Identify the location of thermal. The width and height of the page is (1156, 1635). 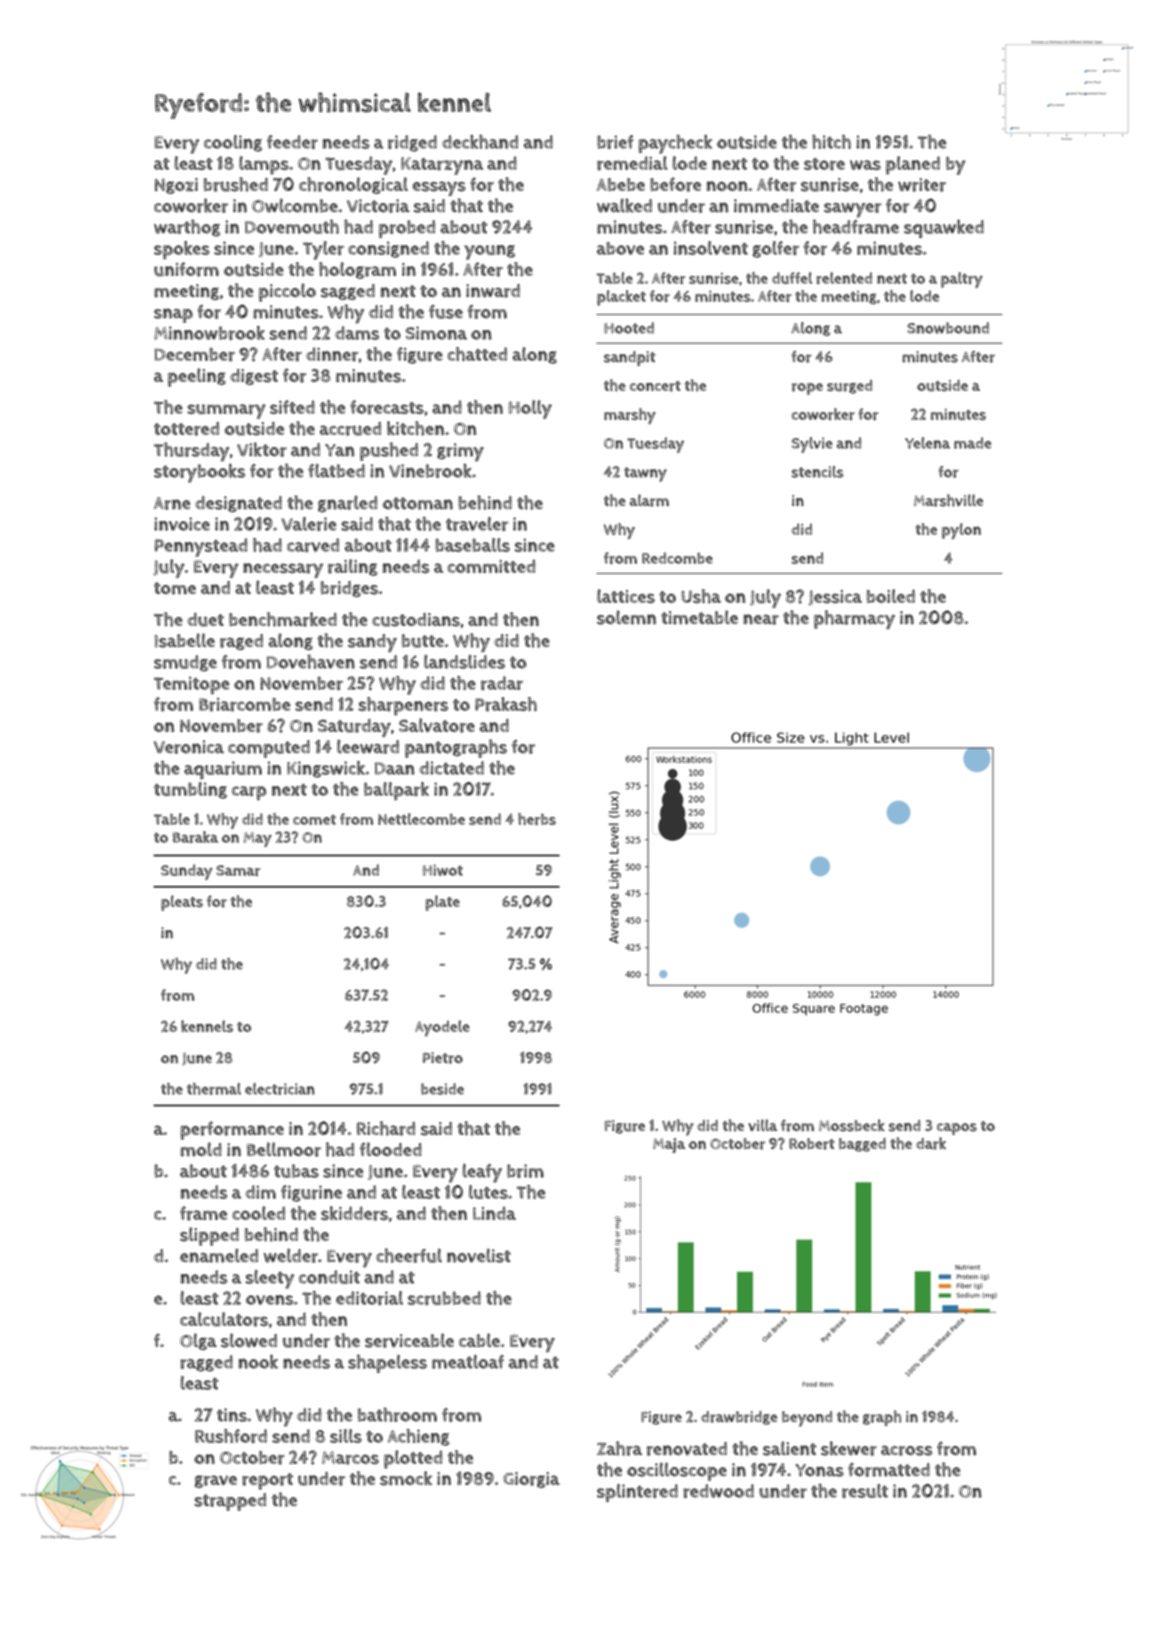
(214, 1089).
